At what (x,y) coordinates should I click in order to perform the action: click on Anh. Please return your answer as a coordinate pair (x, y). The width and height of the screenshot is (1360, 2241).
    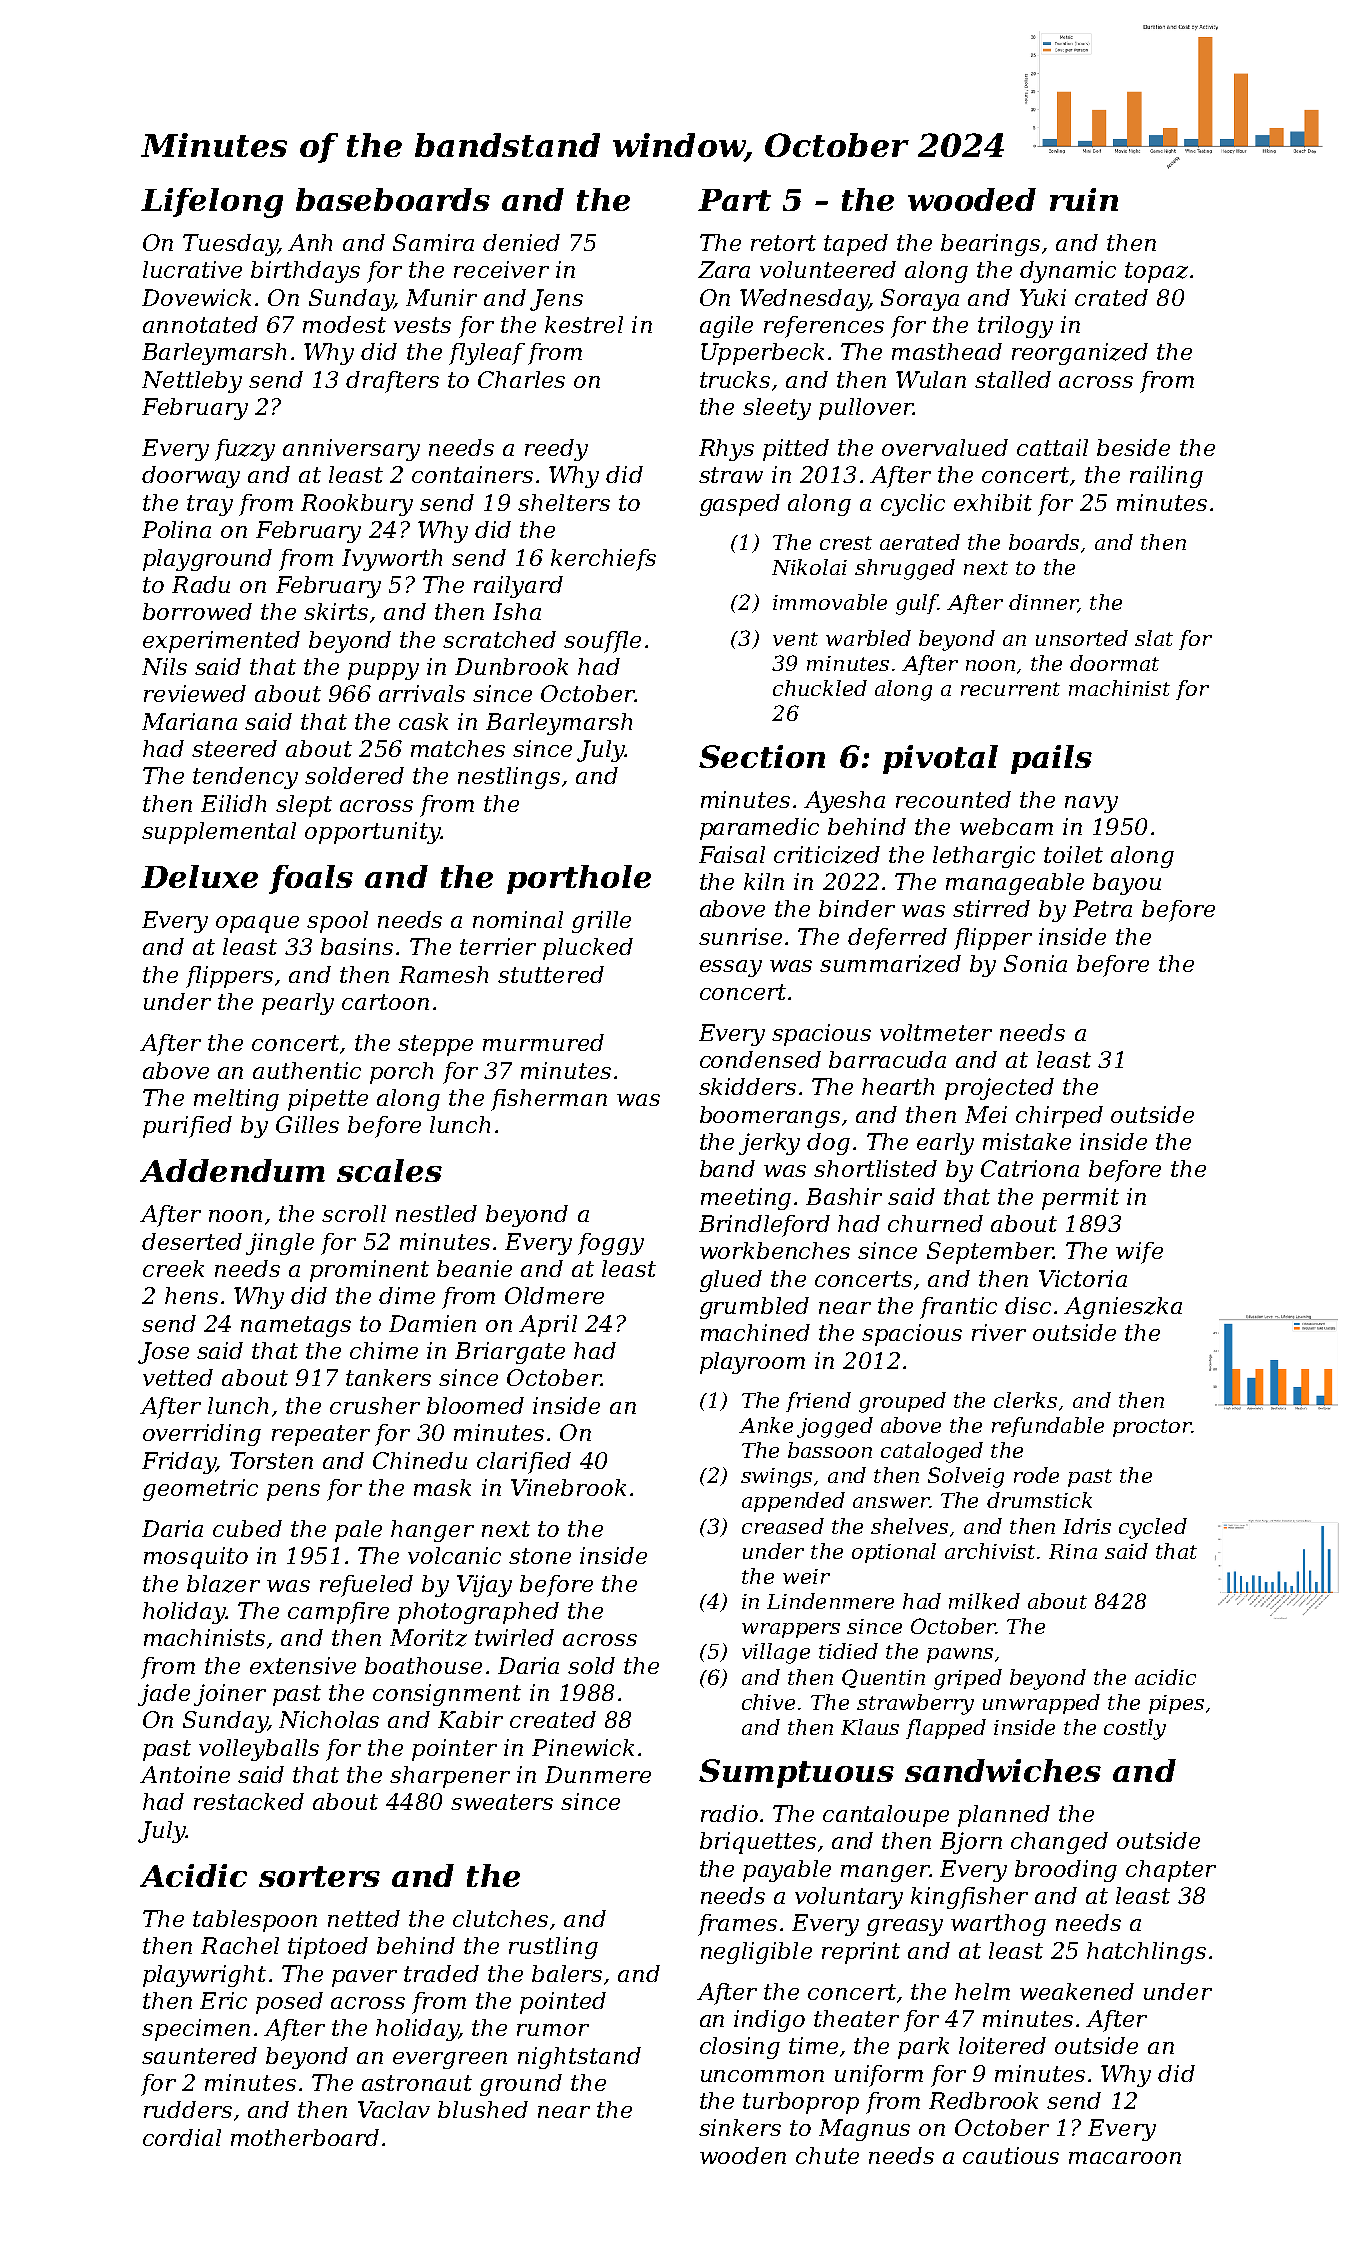
    Looking at the image, I should click on (310, 242).
